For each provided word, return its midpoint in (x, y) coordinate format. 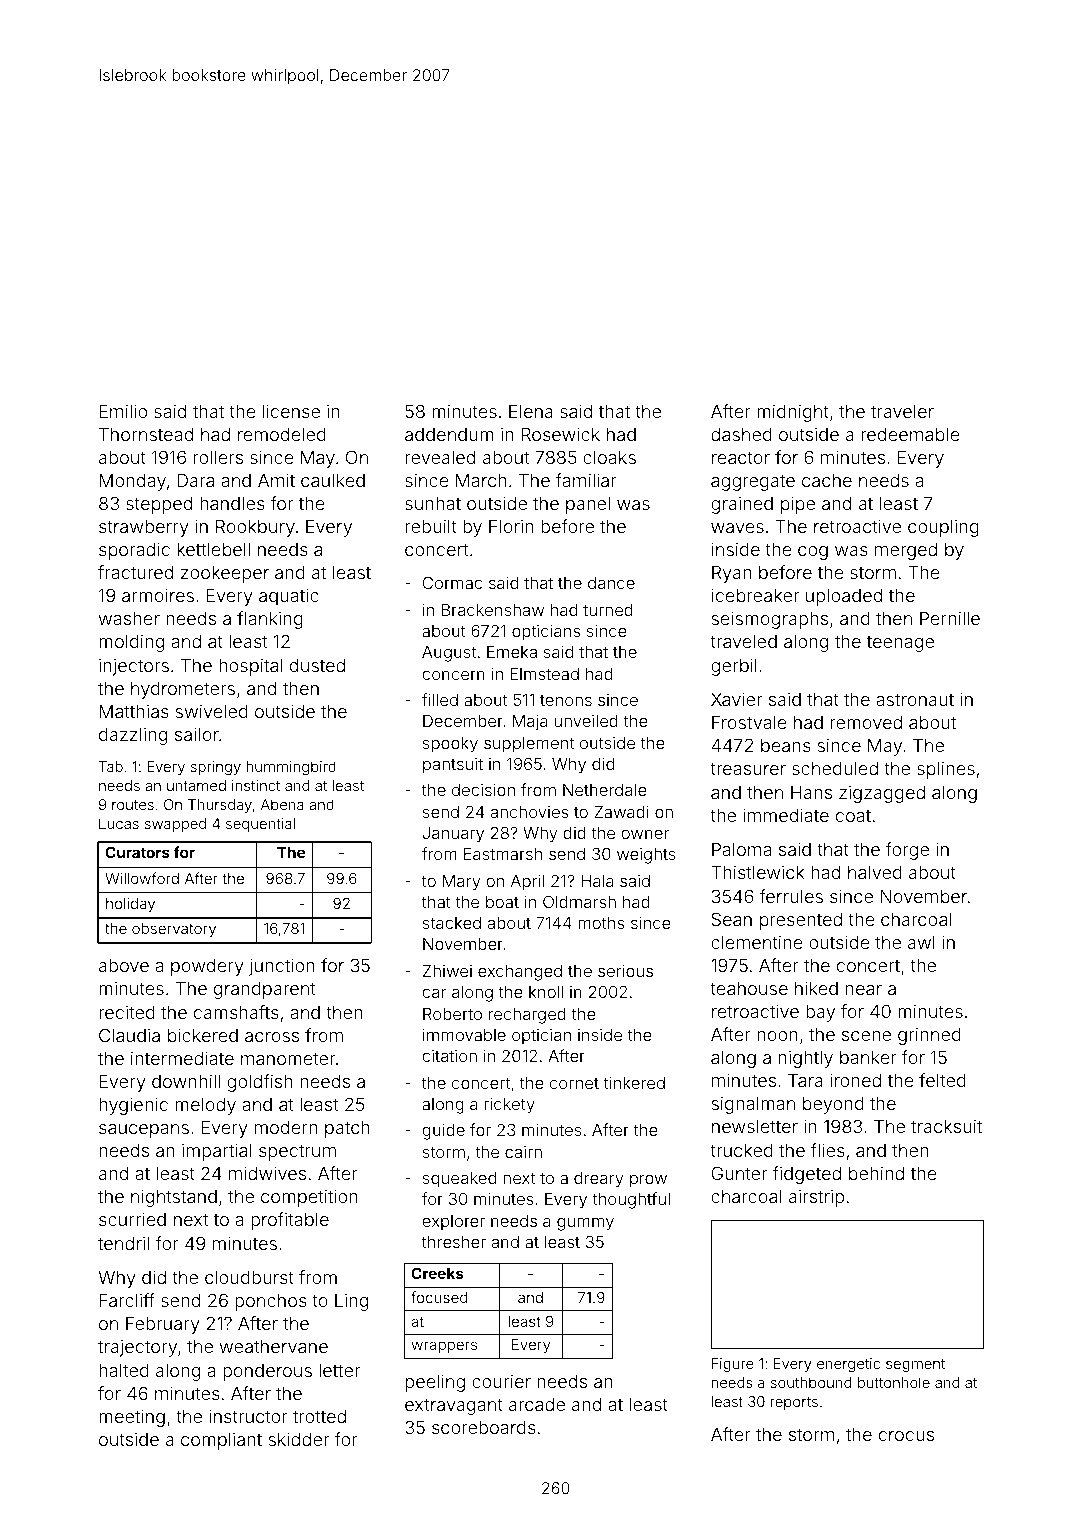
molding (131, 643)
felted (942, 1080)
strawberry (144, 528)
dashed (741, 434)
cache (827, 480)
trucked (741, 1150)
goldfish (260, 1083)
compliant (221, 1441)
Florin (511, 526)
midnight (793, 413)
